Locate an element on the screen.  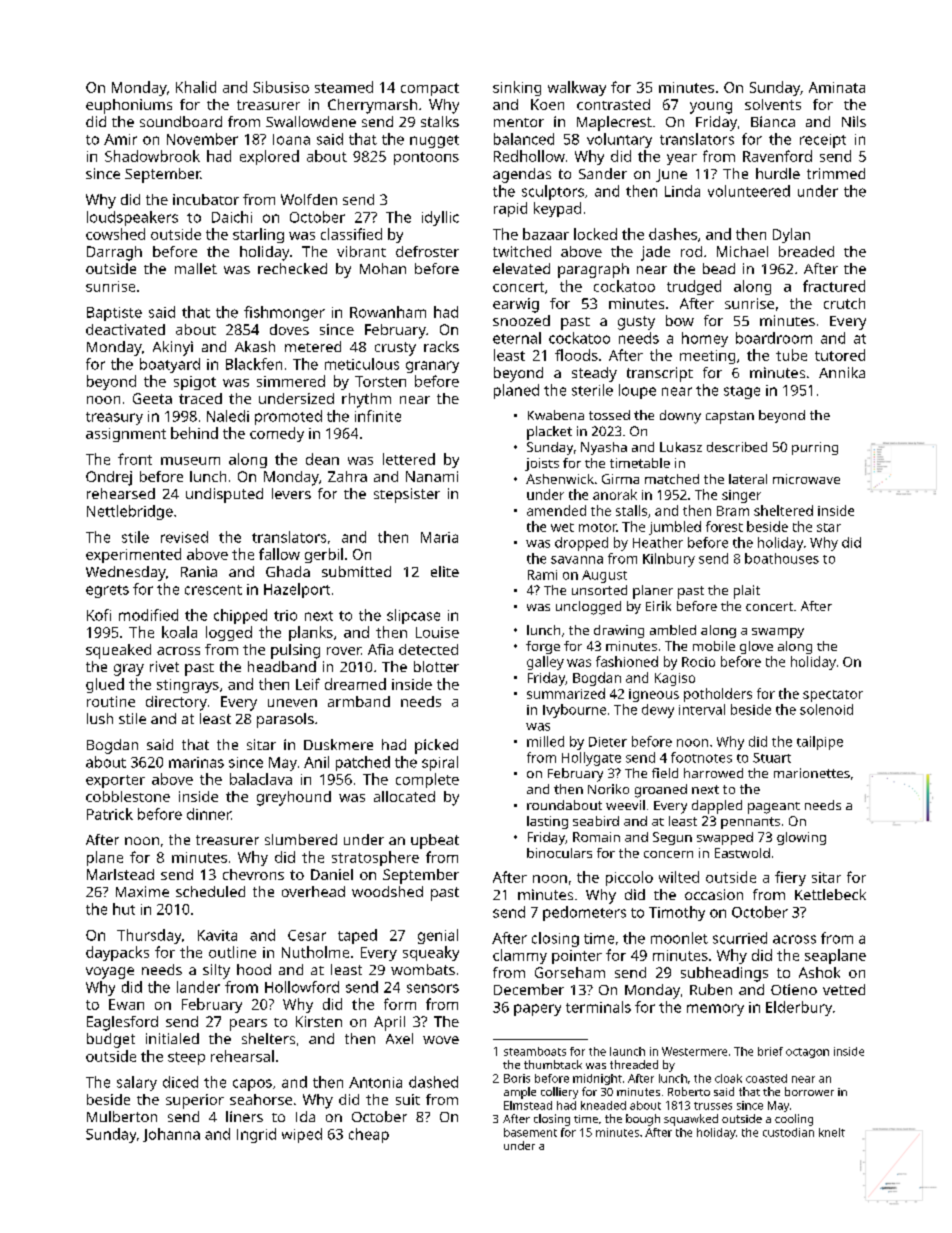
stepsister is located at coordinates (407, 495).
